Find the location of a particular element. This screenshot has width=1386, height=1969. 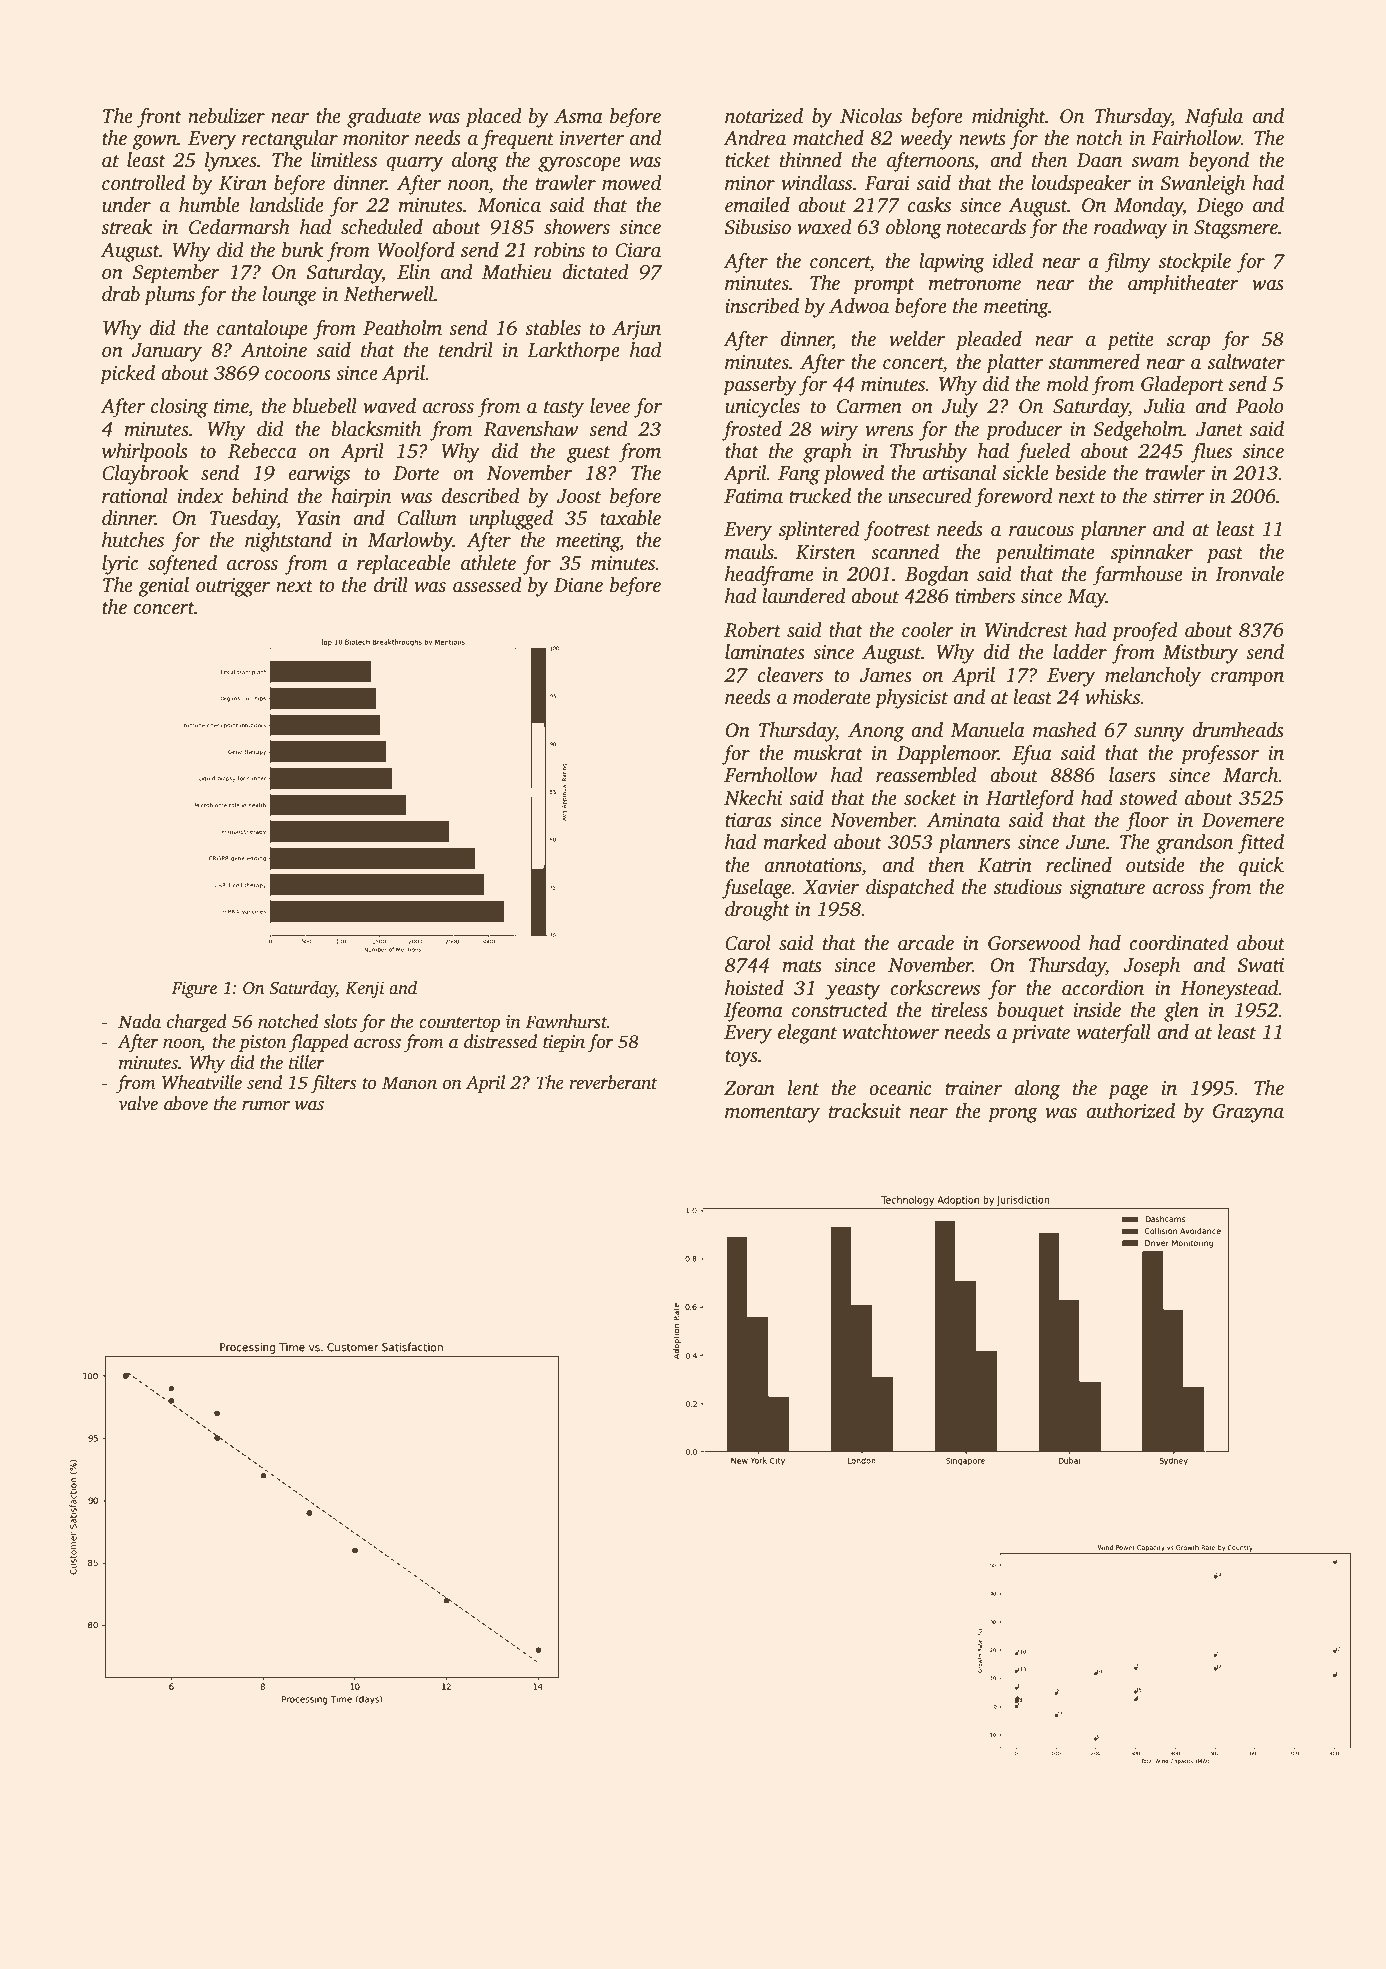

drought is located at coordinates (757, 911).
